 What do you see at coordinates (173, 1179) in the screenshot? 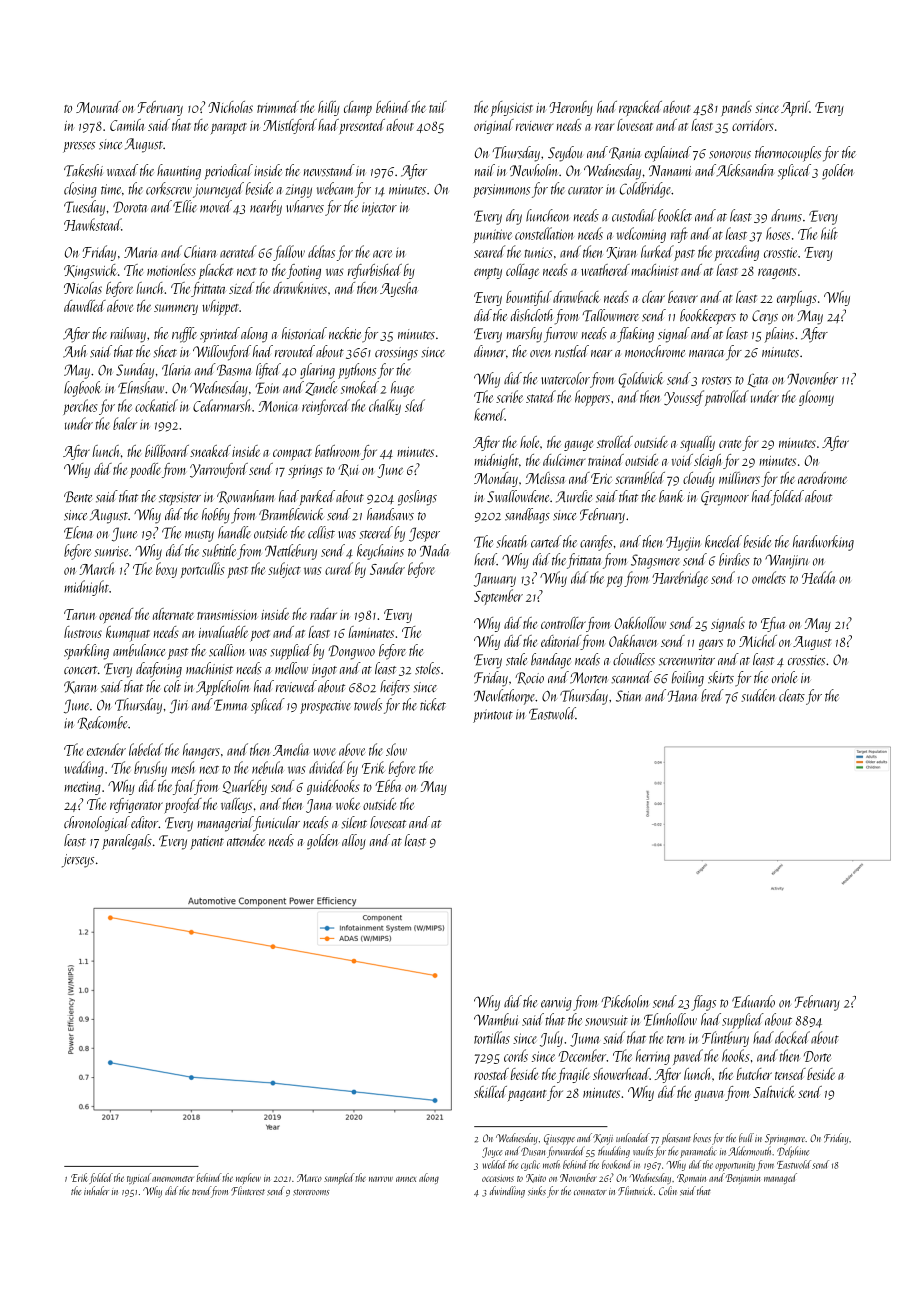
I see `anemometer` at bounding box center [173, 1179].
